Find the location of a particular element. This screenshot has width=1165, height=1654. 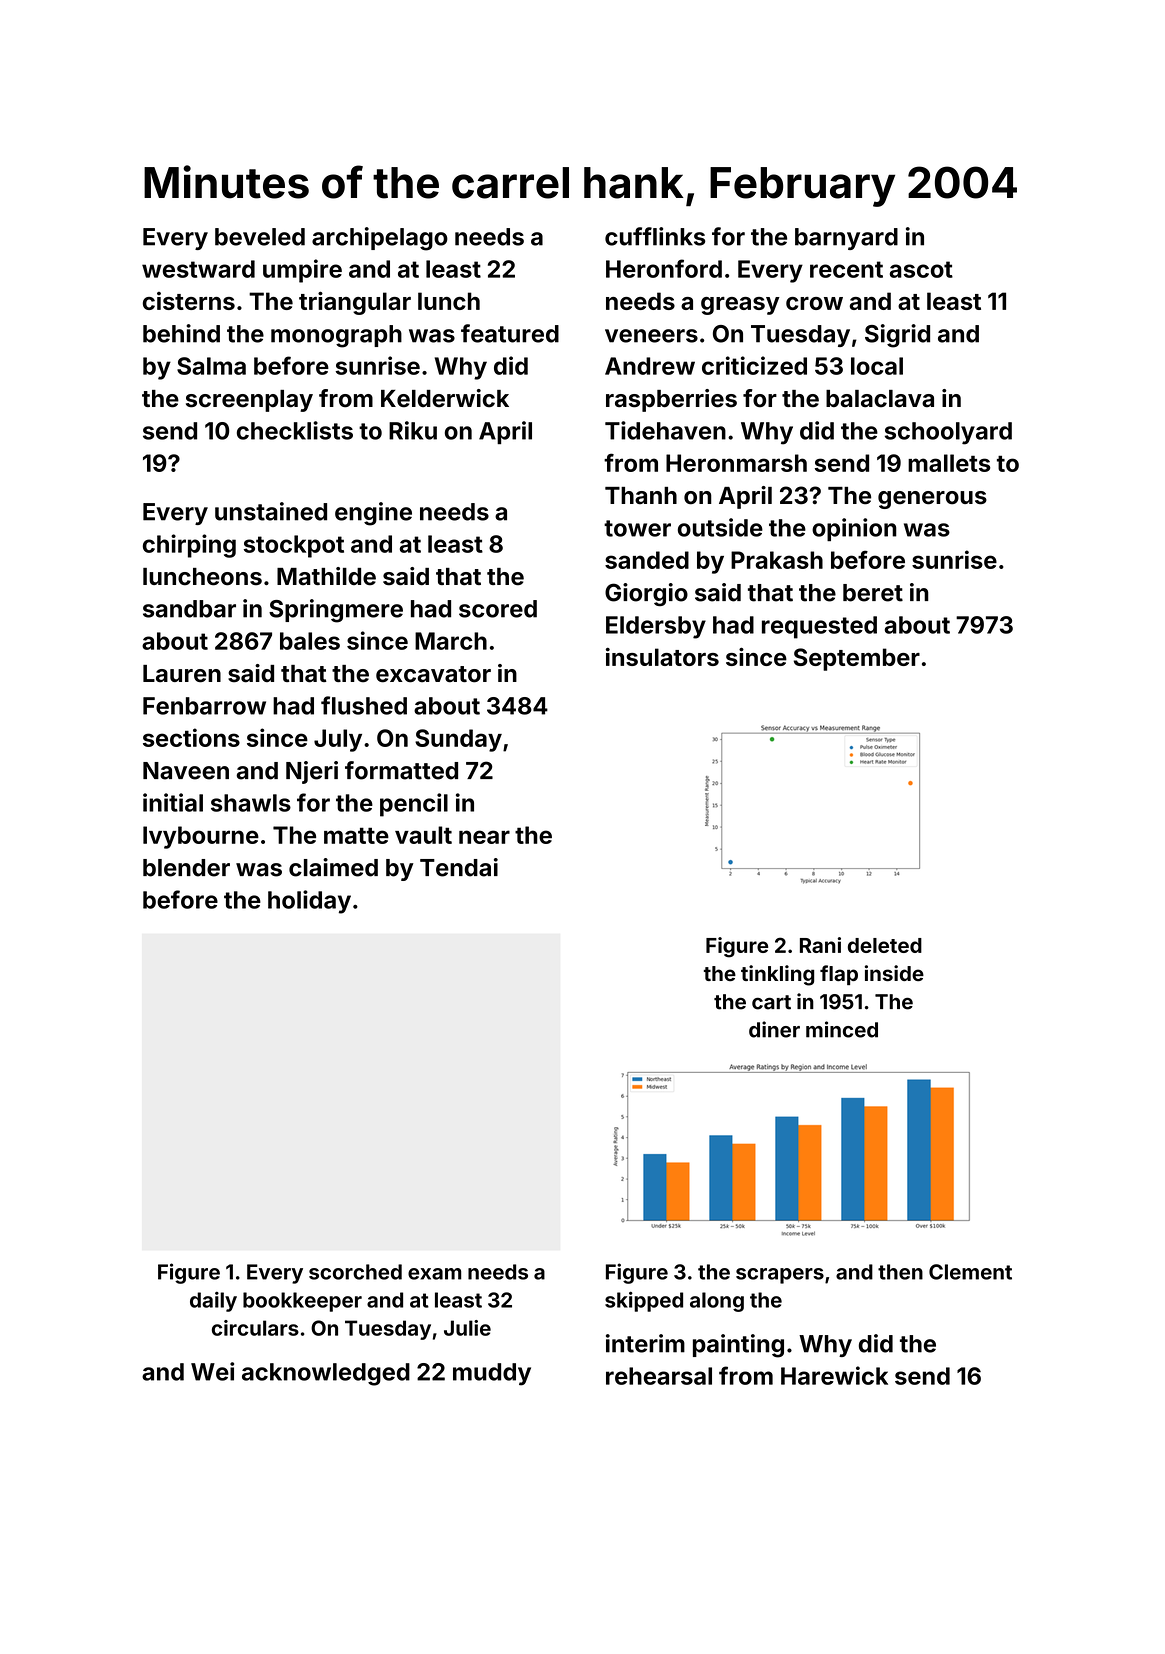

barnyard is located at coordinates (846, 239).
